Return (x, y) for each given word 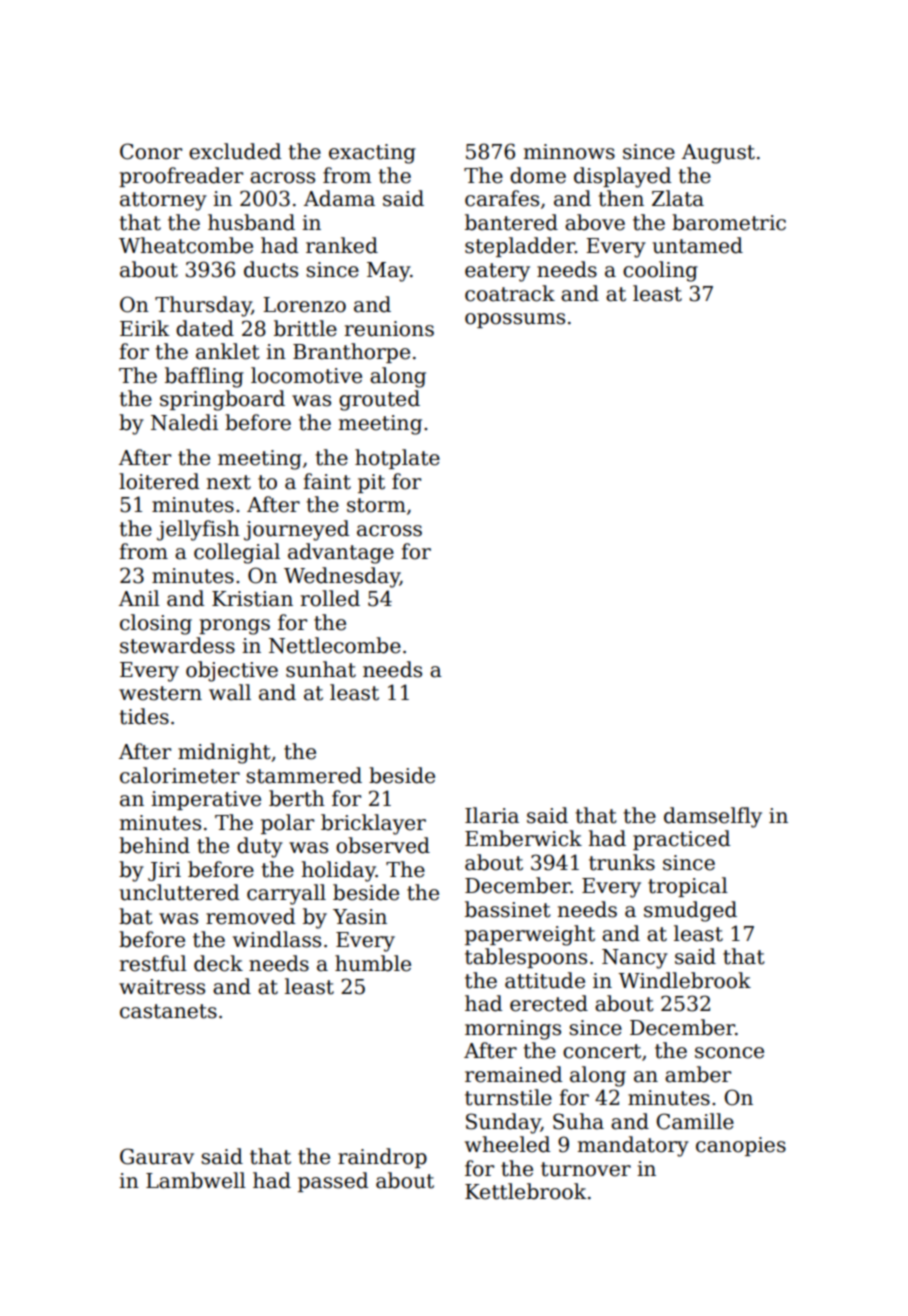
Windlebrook (684, 980)
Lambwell (196, 1180)
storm (376, 505)
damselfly (713, 817)
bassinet (508, 909)
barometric (729, 222)
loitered (159, 481)
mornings (513, 1030)
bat (136, 916)
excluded (235, 151)
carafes (502, 198)
